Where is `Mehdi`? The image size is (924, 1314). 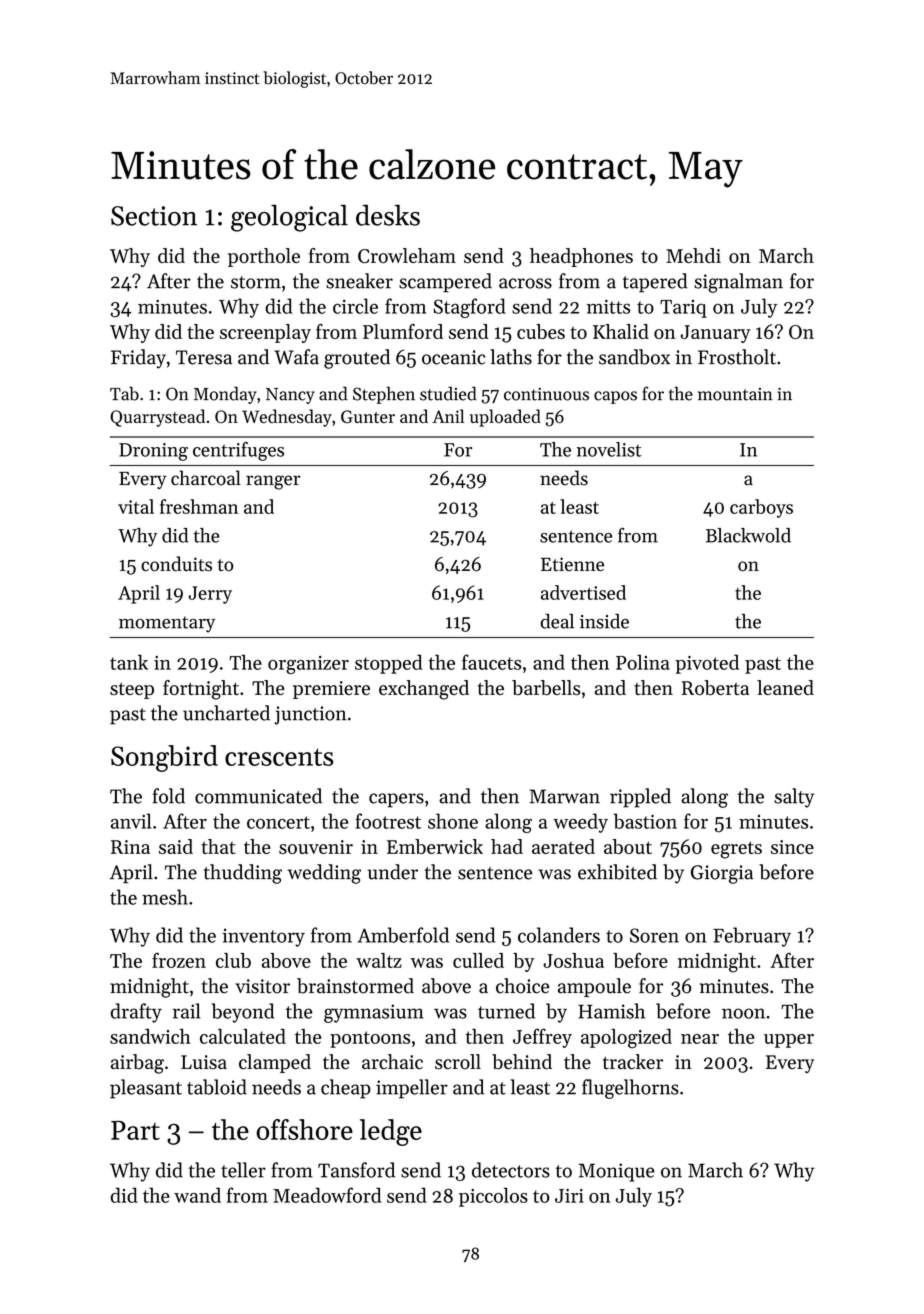 Mehdi is located at coordinates (693, 255).
